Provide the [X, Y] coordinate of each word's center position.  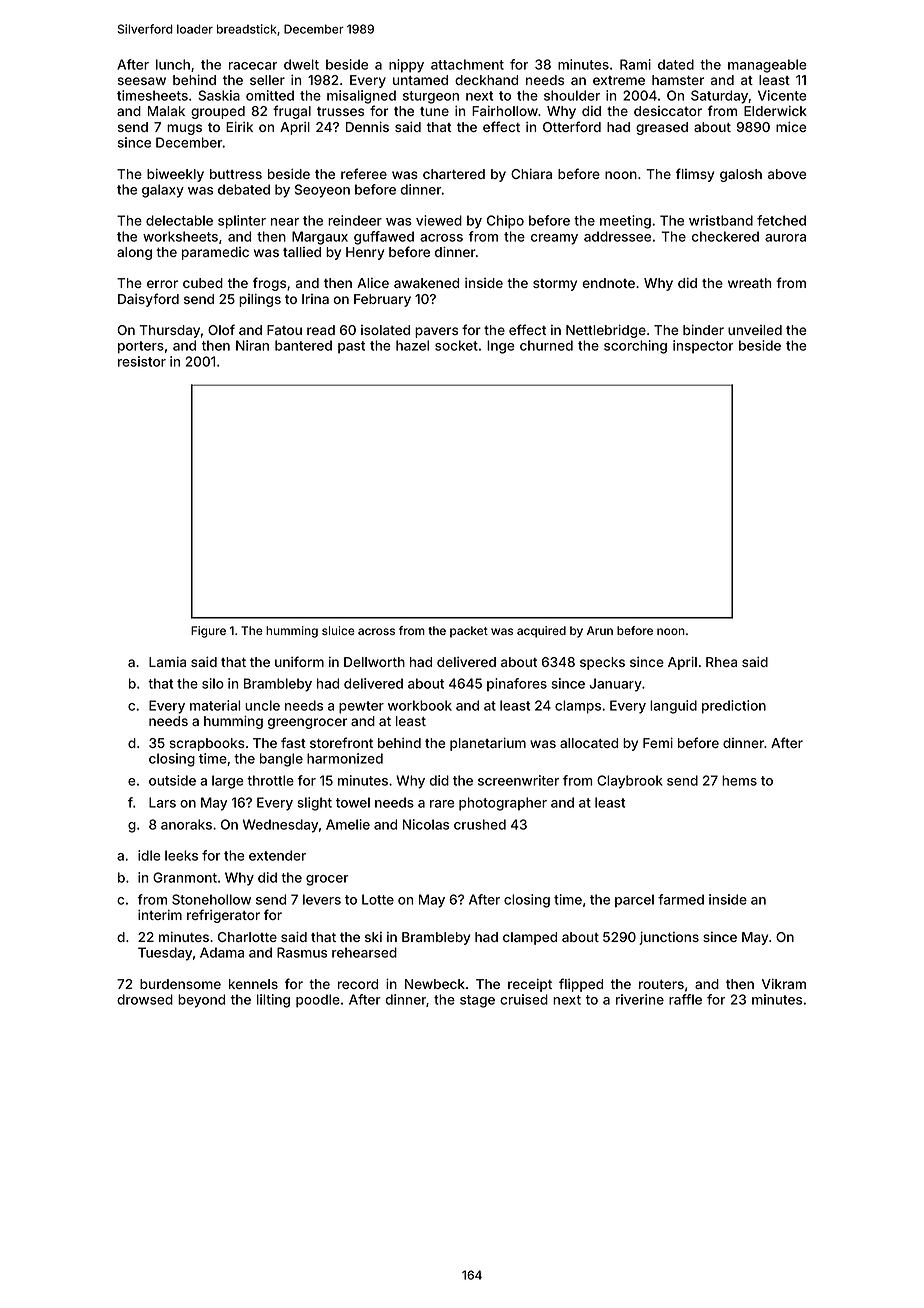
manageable [767, 66]
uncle [262, 705]
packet [469, 632]
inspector [703, 347]
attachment [467, 64]
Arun [600, 630]
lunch [173, 64]
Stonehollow [211, 899]
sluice [338, 630]
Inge [501, 347]
